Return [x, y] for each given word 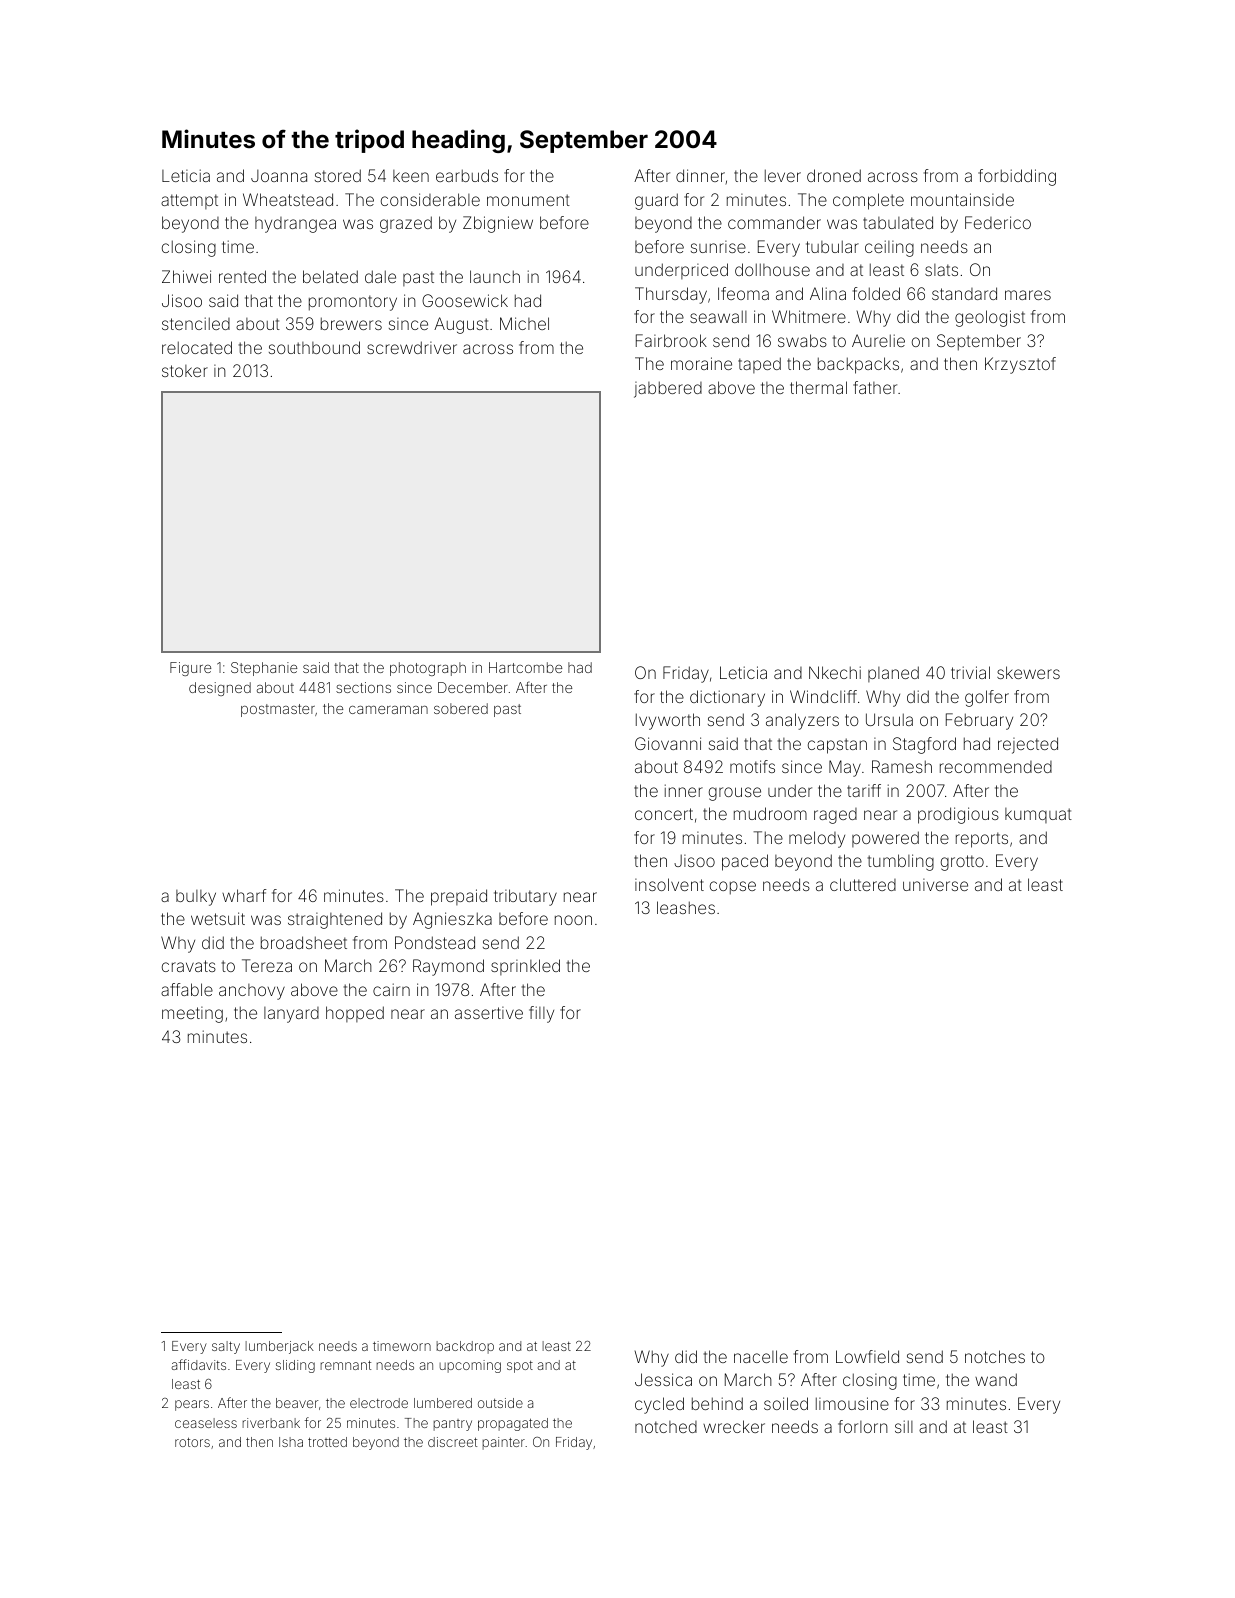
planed [893, 674]
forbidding [1017, 177]
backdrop [465, 1347]
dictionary [727, 698]
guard [656, 201]
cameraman [388, 710]
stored [338, 175]
